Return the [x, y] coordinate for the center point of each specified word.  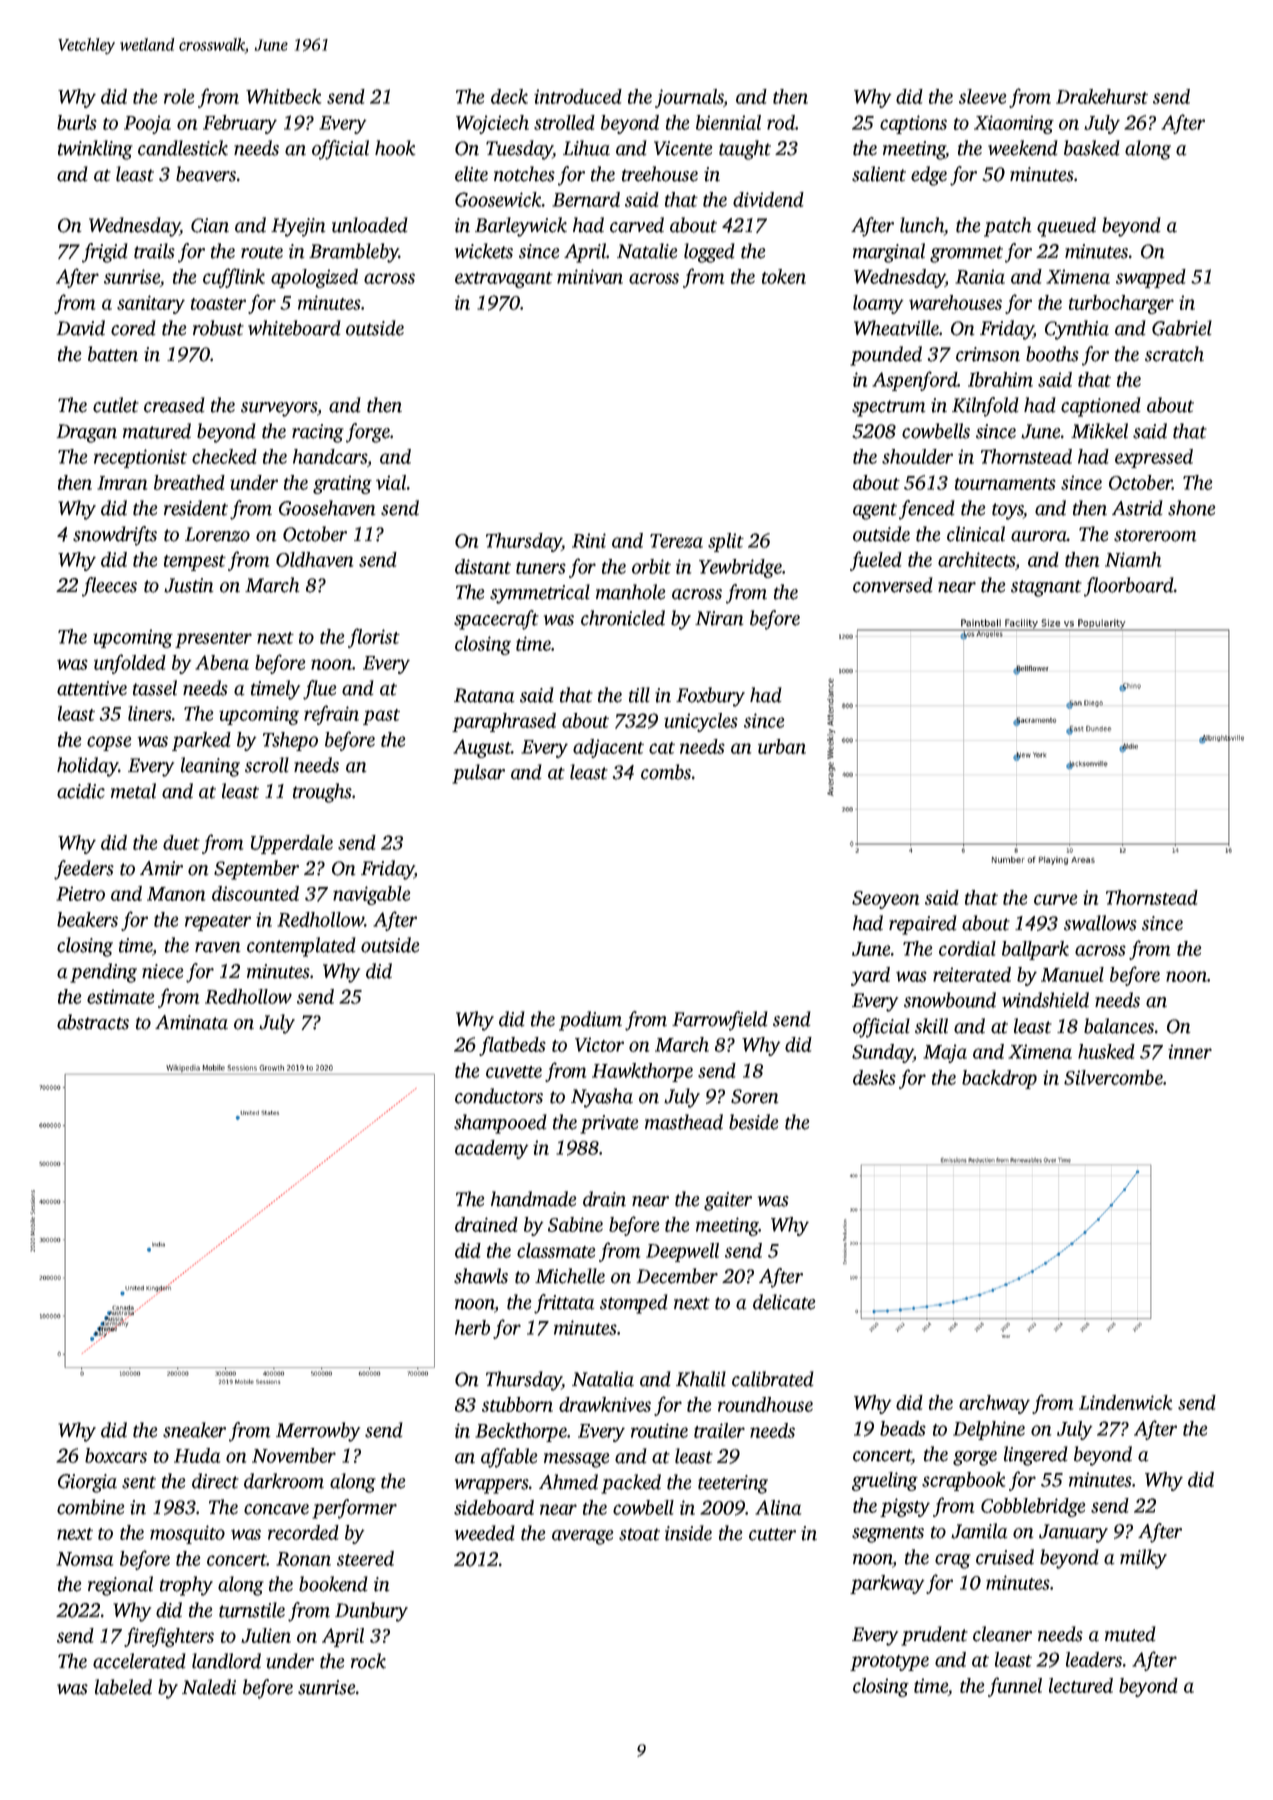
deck [509, 96]
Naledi [209, 1687]
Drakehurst [1102, 96]
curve [1055, 899]
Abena [222, 662]
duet [181, 842]
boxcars [116, 1455]
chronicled [623, 618]
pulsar [478, 774]
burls [77, 122]
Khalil [701, 1379]
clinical [976, 534]
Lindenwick [1125, 1402]
